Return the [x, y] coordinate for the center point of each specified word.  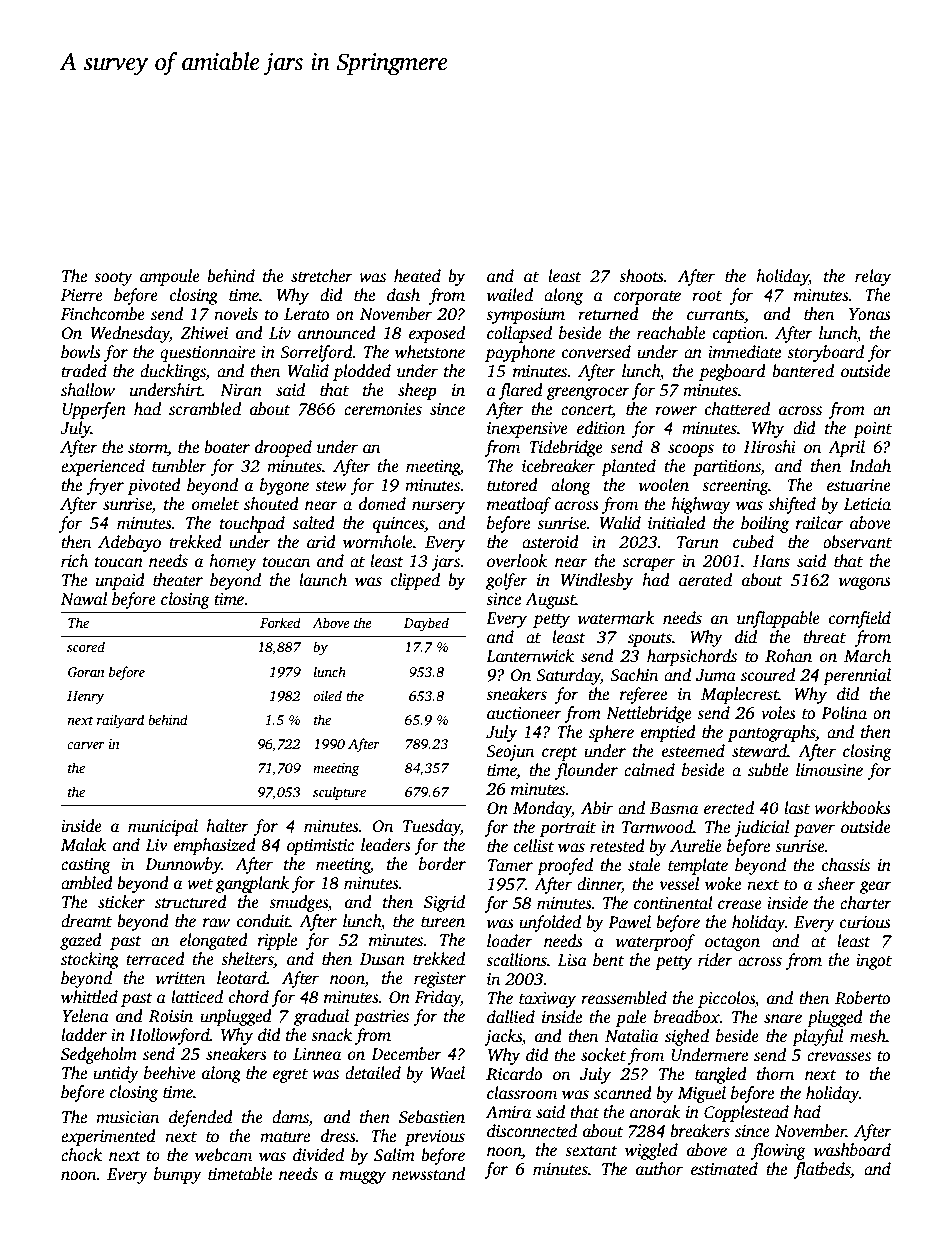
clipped [415, 581]
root [707, 296]
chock [81, 1154]
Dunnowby [183, 865]
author [659, 1169]
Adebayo [129, 543]
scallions [516, 960]
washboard [852, 1150]
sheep [417, 391]
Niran [241, 390]
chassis [846, 865]
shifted [792, 505]
